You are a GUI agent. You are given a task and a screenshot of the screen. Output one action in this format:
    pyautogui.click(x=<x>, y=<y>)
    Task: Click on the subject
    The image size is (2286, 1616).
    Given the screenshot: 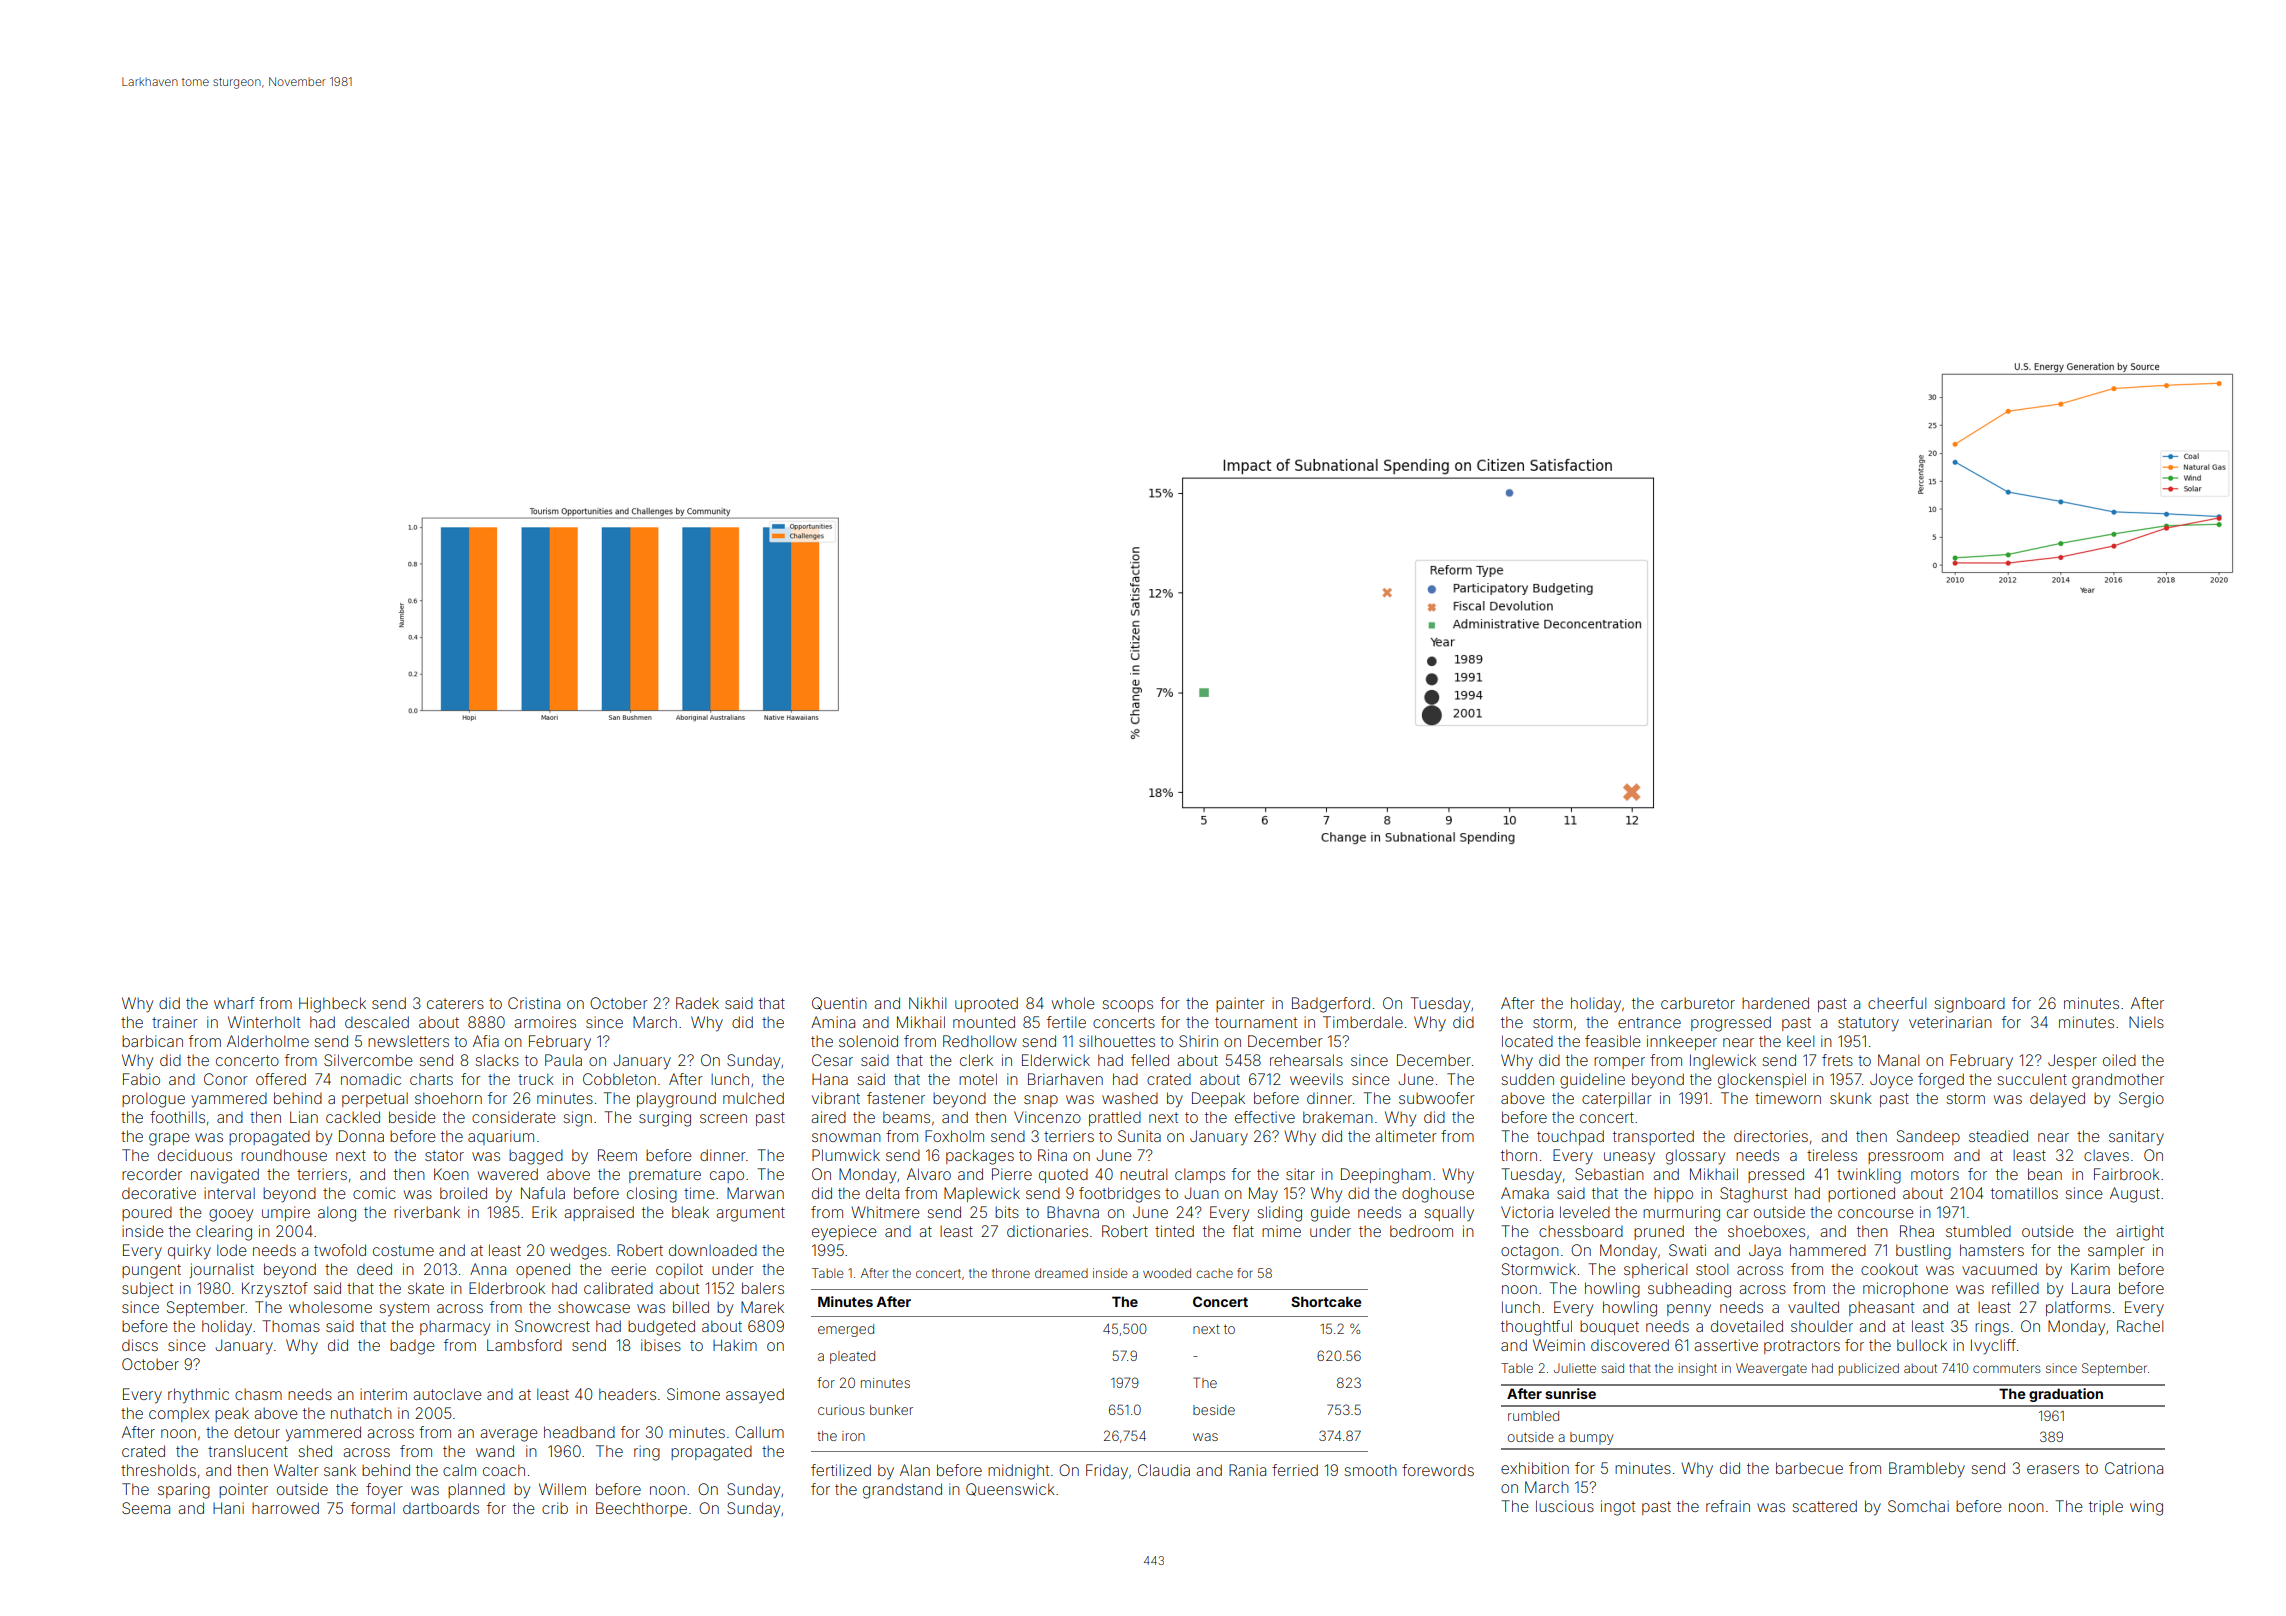 What is the action you would take?
    pyautogui.click(x=147, y=1289)
